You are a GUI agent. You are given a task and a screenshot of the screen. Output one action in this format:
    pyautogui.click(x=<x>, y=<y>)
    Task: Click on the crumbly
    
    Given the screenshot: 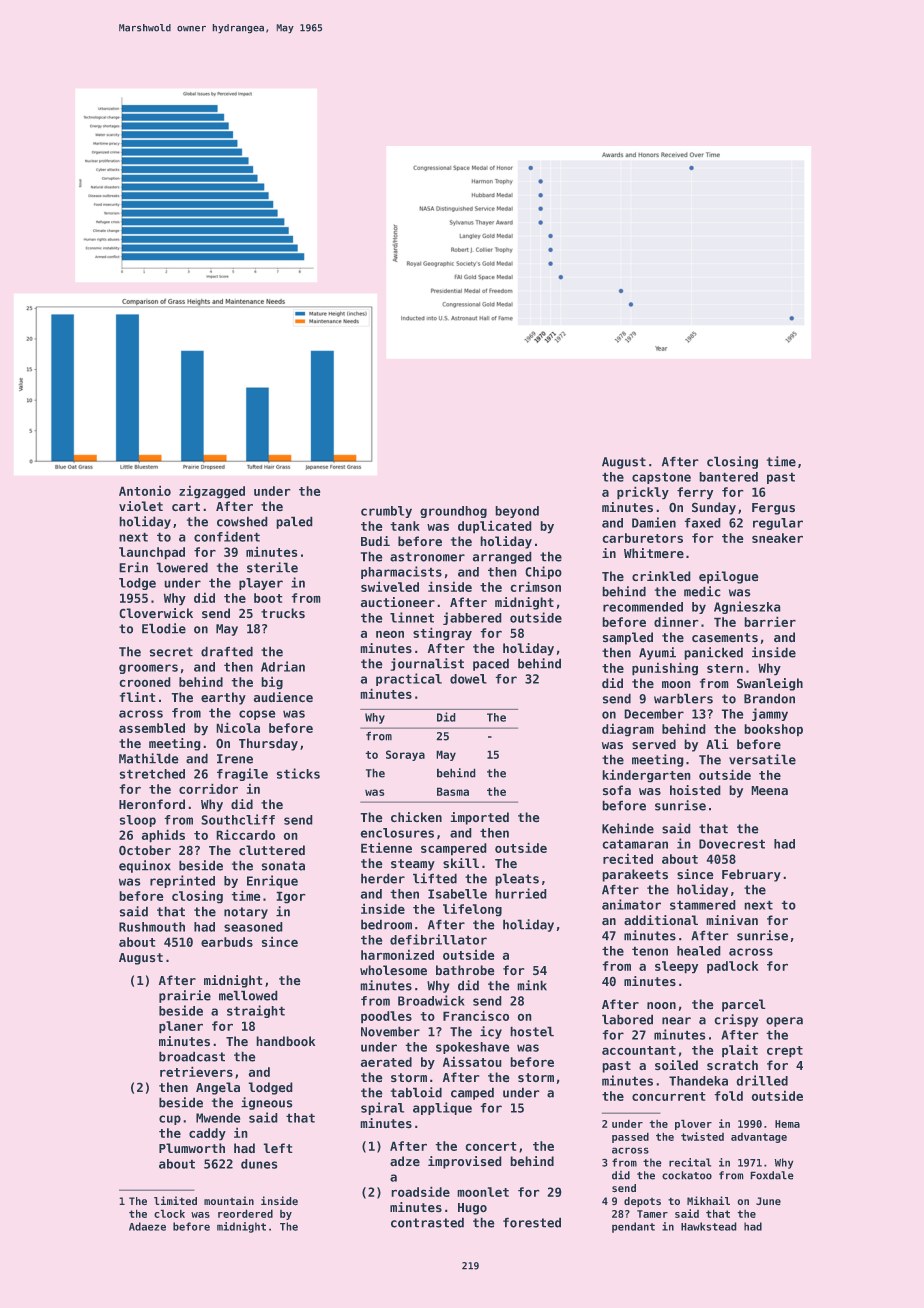 What is the action you would take?
    pyautogui.click(x=386, y=512)
